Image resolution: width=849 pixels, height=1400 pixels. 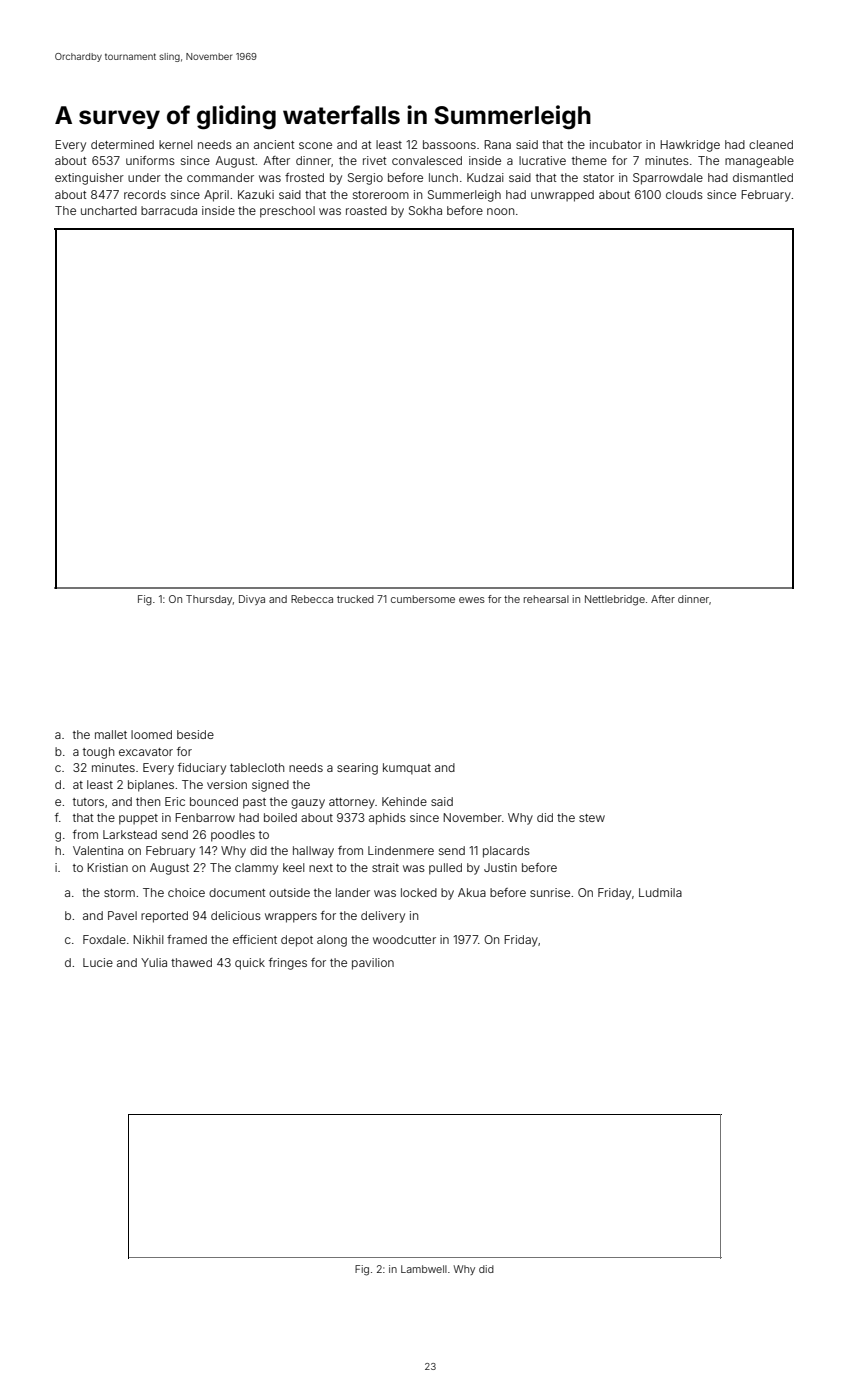 I want to click on Rana, so click(x=497, y=144).
